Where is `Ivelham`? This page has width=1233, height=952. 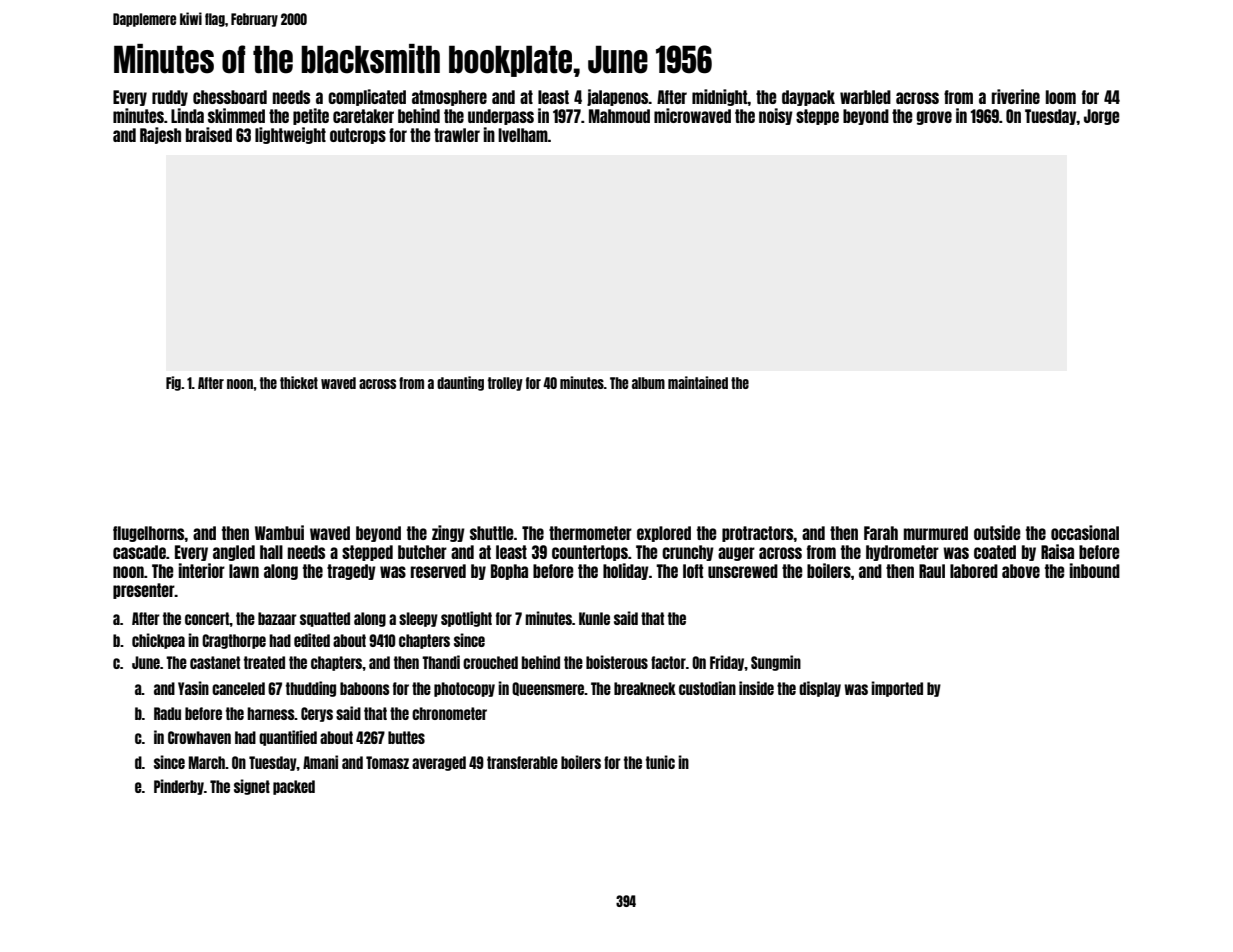
Ivelham is located at coordinates (523, 135).
